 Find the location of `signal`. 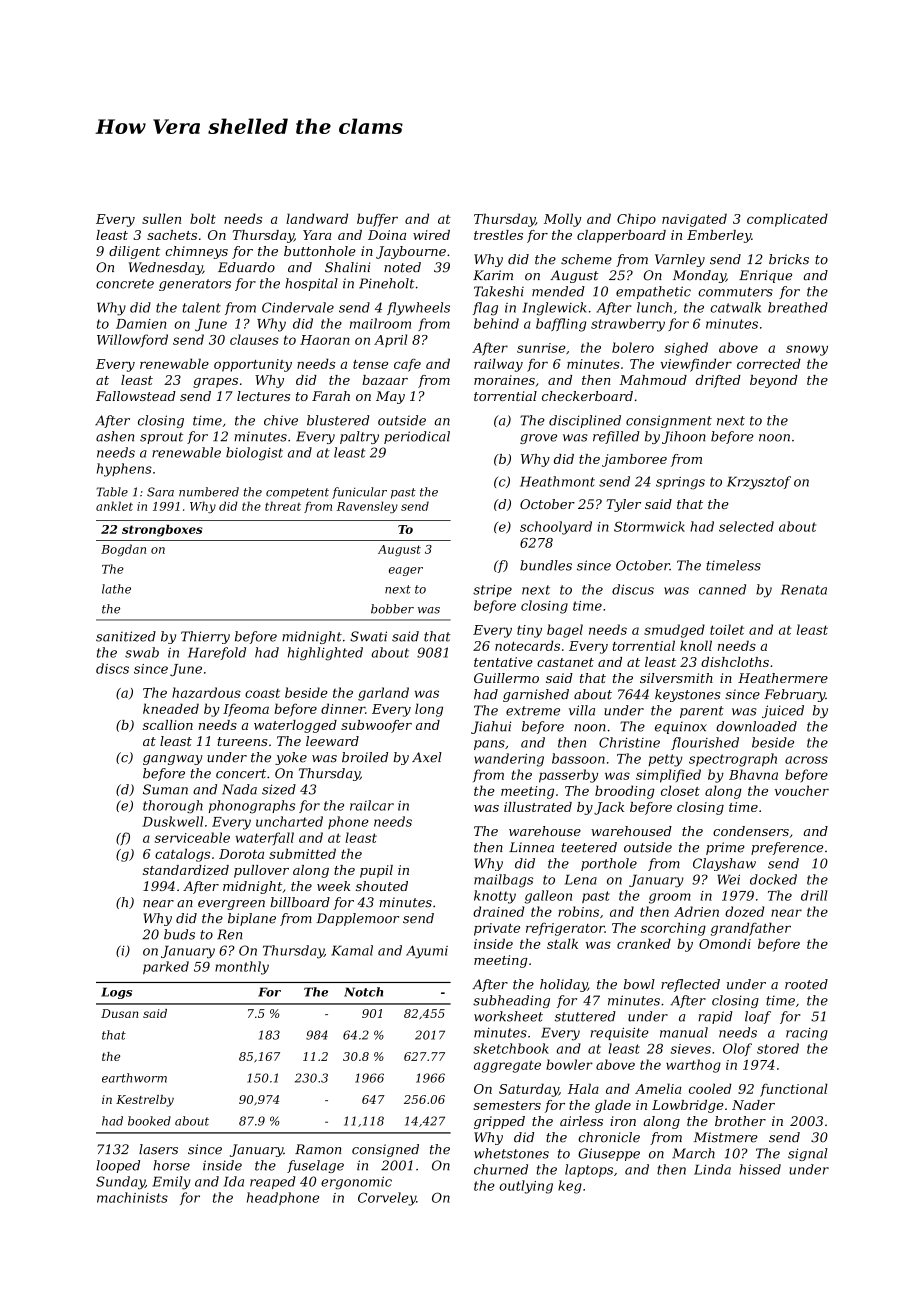

signal is located at coordinates (808, 1154).
